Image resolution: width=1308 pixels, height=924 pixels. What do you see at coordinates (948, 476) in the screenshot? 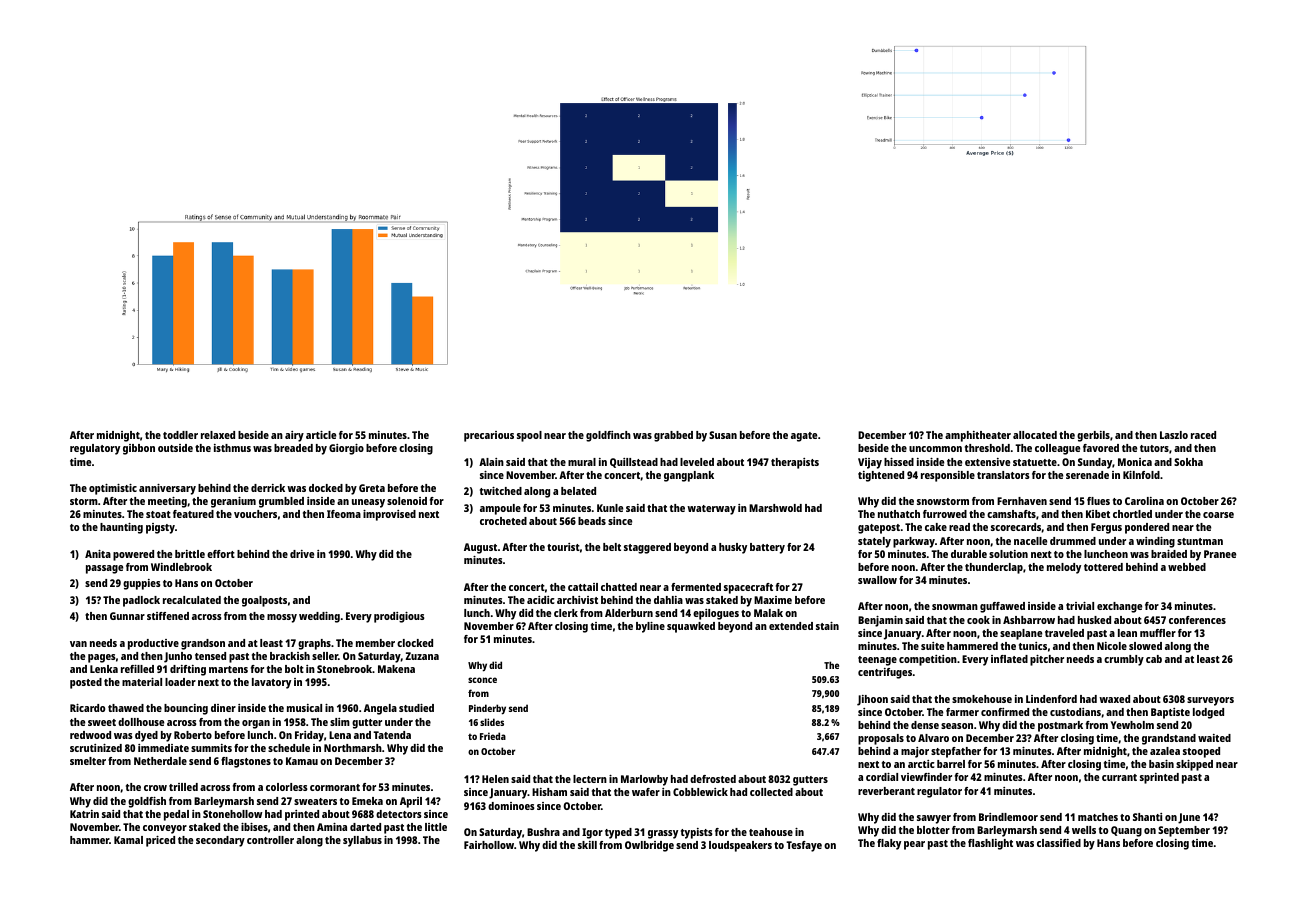
I see `responsible` at bounding box center [948, 476].
